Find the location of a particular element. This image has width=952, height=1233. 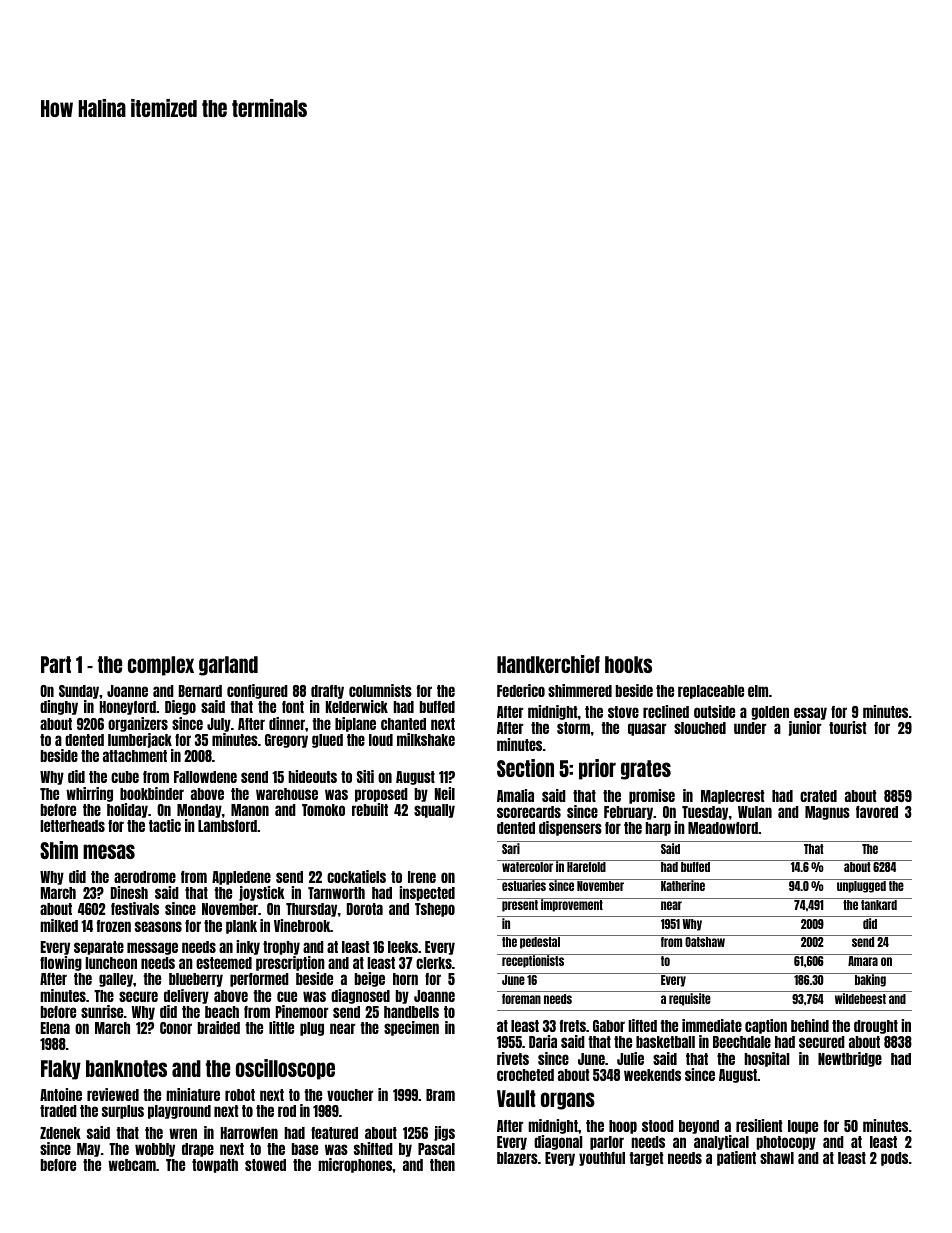

webcam is located at coordinates (132, 1165).
